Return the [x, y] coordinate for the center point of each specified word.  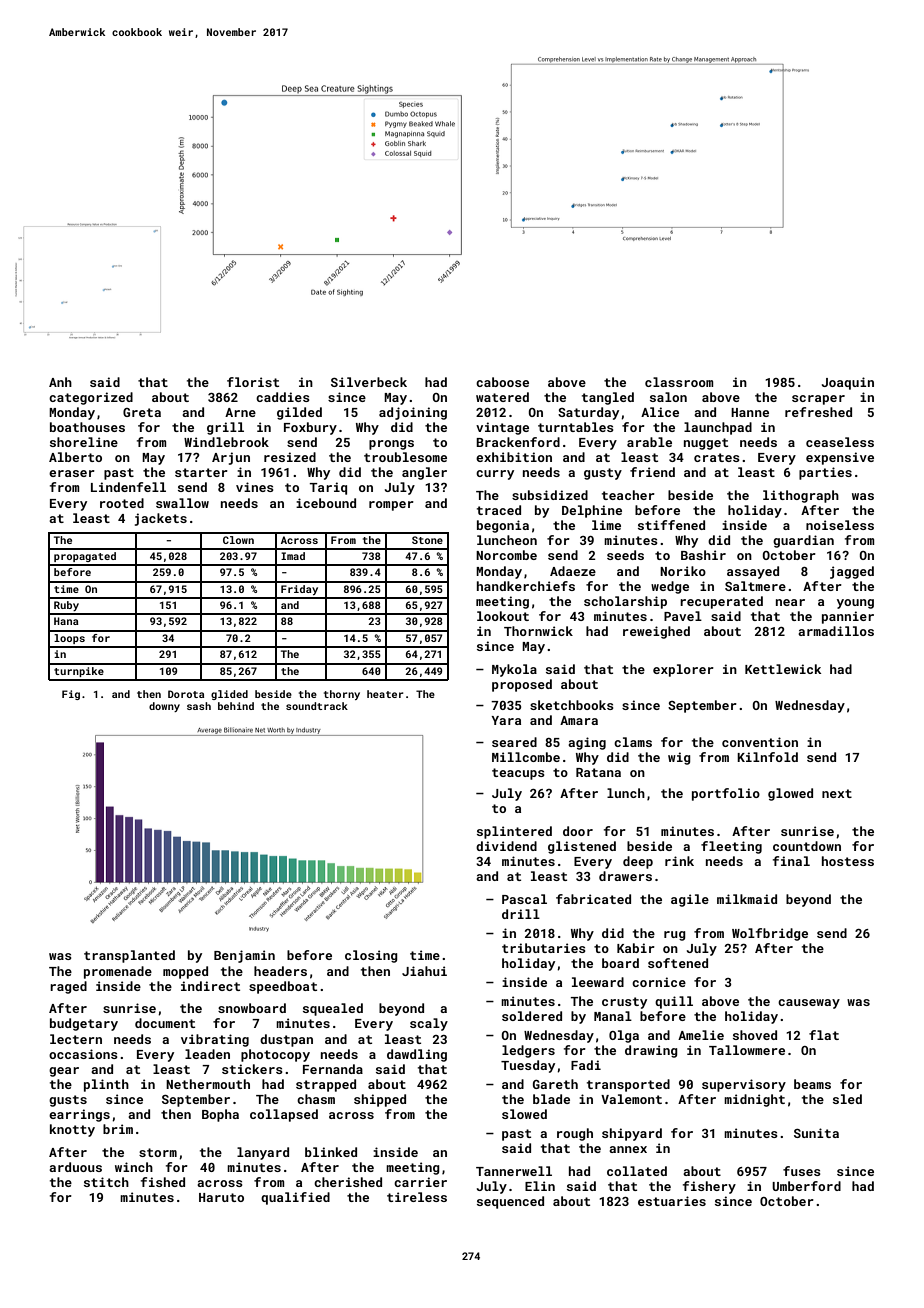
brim [118, 1129]
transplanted [129, 956]
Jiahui [424, 971]
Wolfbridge [770, 934]
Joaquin [848, 383]
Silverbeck [369, 382]
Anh [60, 382]
